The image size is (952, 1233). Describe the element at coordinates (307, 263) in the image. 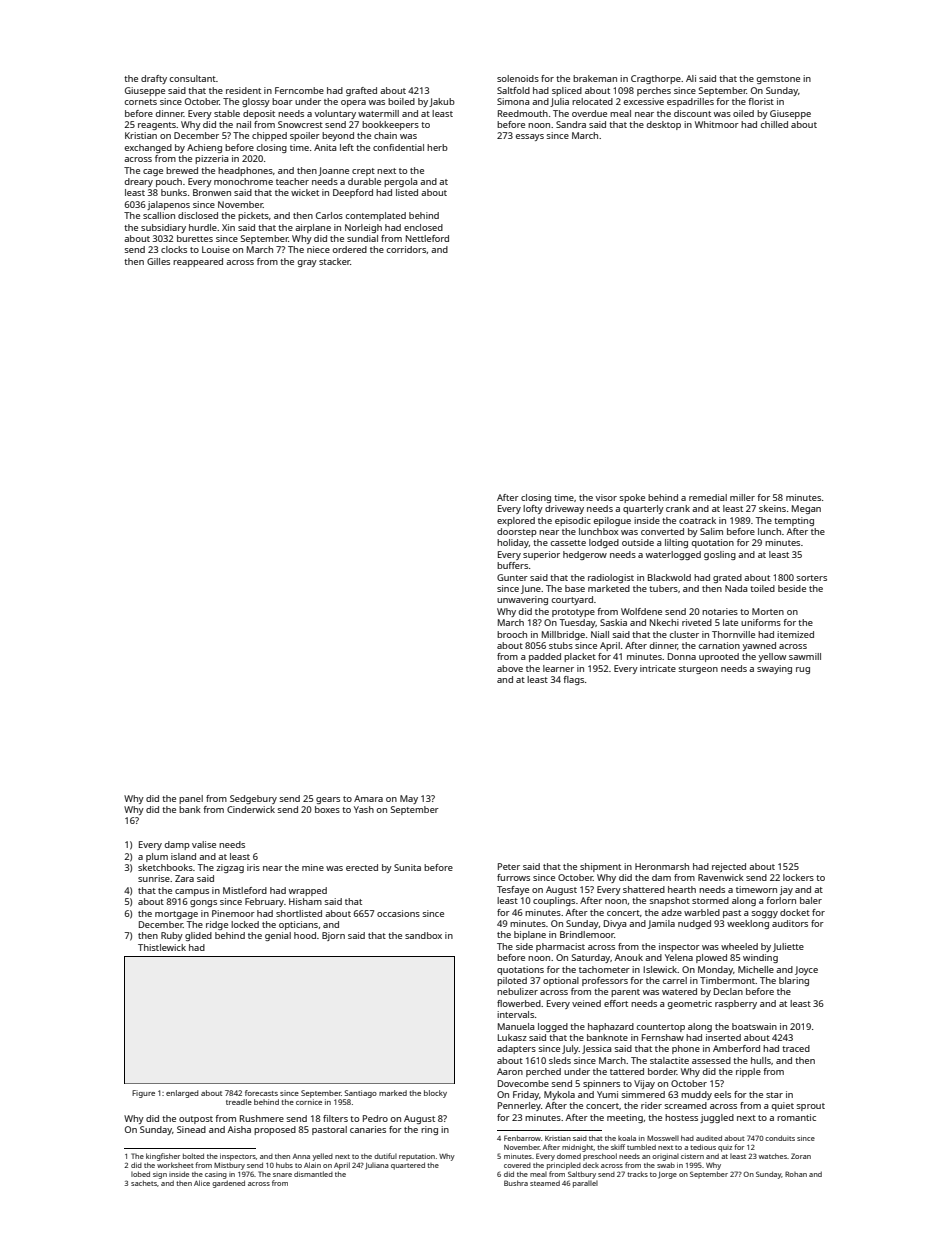

I see `gray` at that location.
